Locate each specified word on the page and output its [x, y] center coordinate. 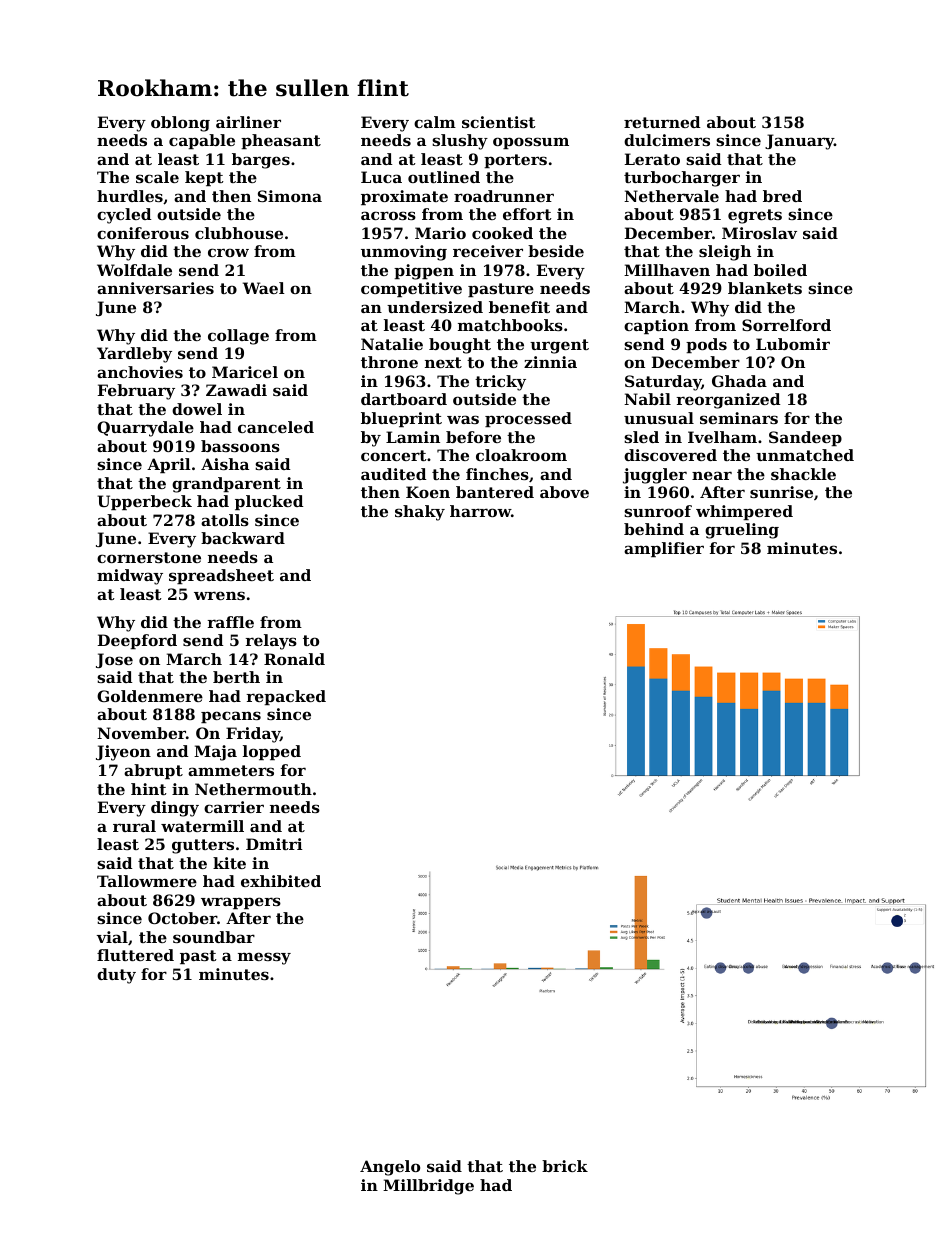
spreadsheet [221, 576]
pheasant [281, 141]
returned [662, 122]
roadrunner [504, 196]
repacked [286, 697]
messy [264, 958]
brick [565, 1166]
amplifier [664, 549]
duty [116, 976]
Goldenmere [150, 696]
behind [654, 529]
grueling [742, 531]
